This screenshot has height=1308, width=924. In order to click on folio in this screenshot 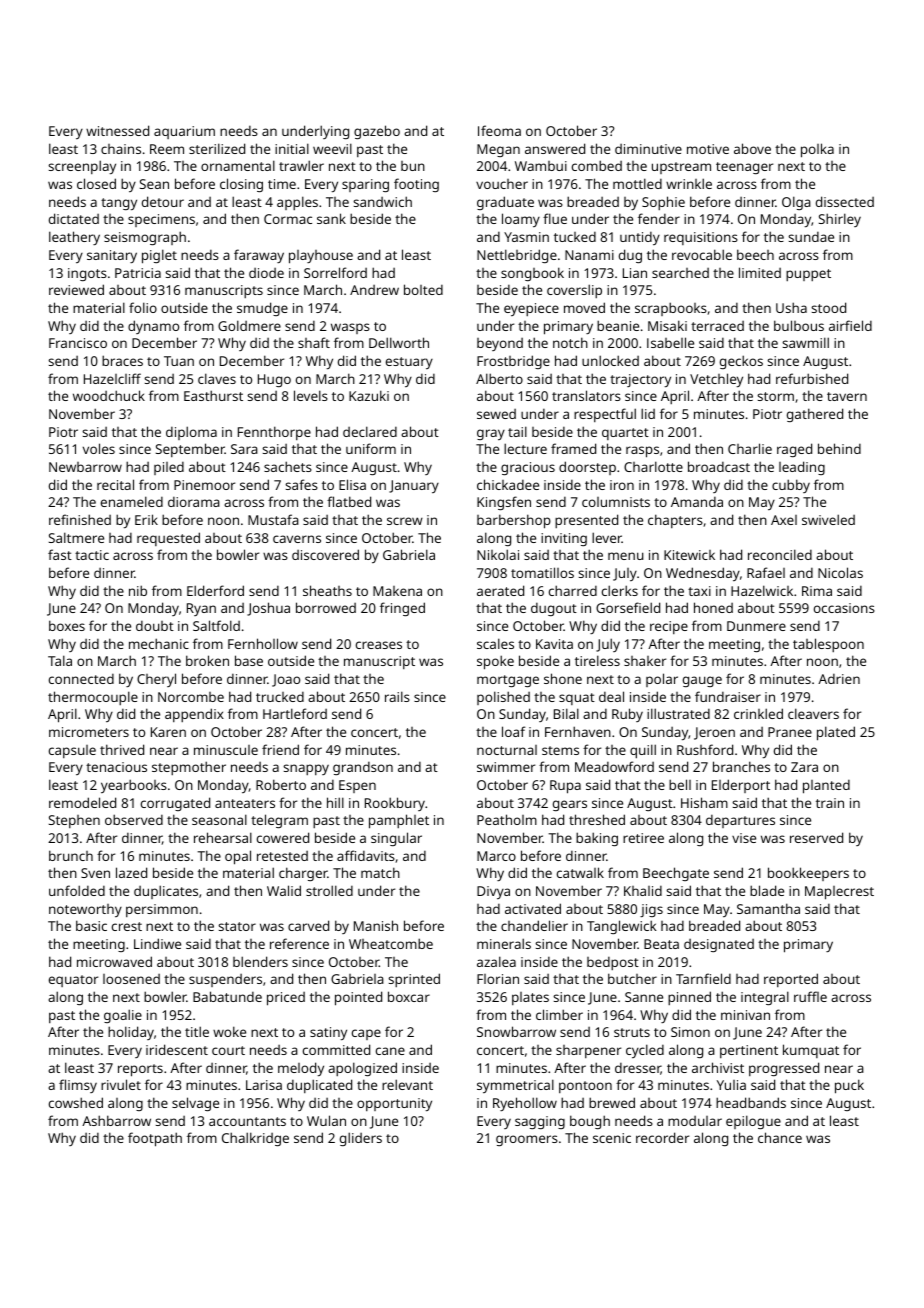, I will do `click(143, 307)`.
